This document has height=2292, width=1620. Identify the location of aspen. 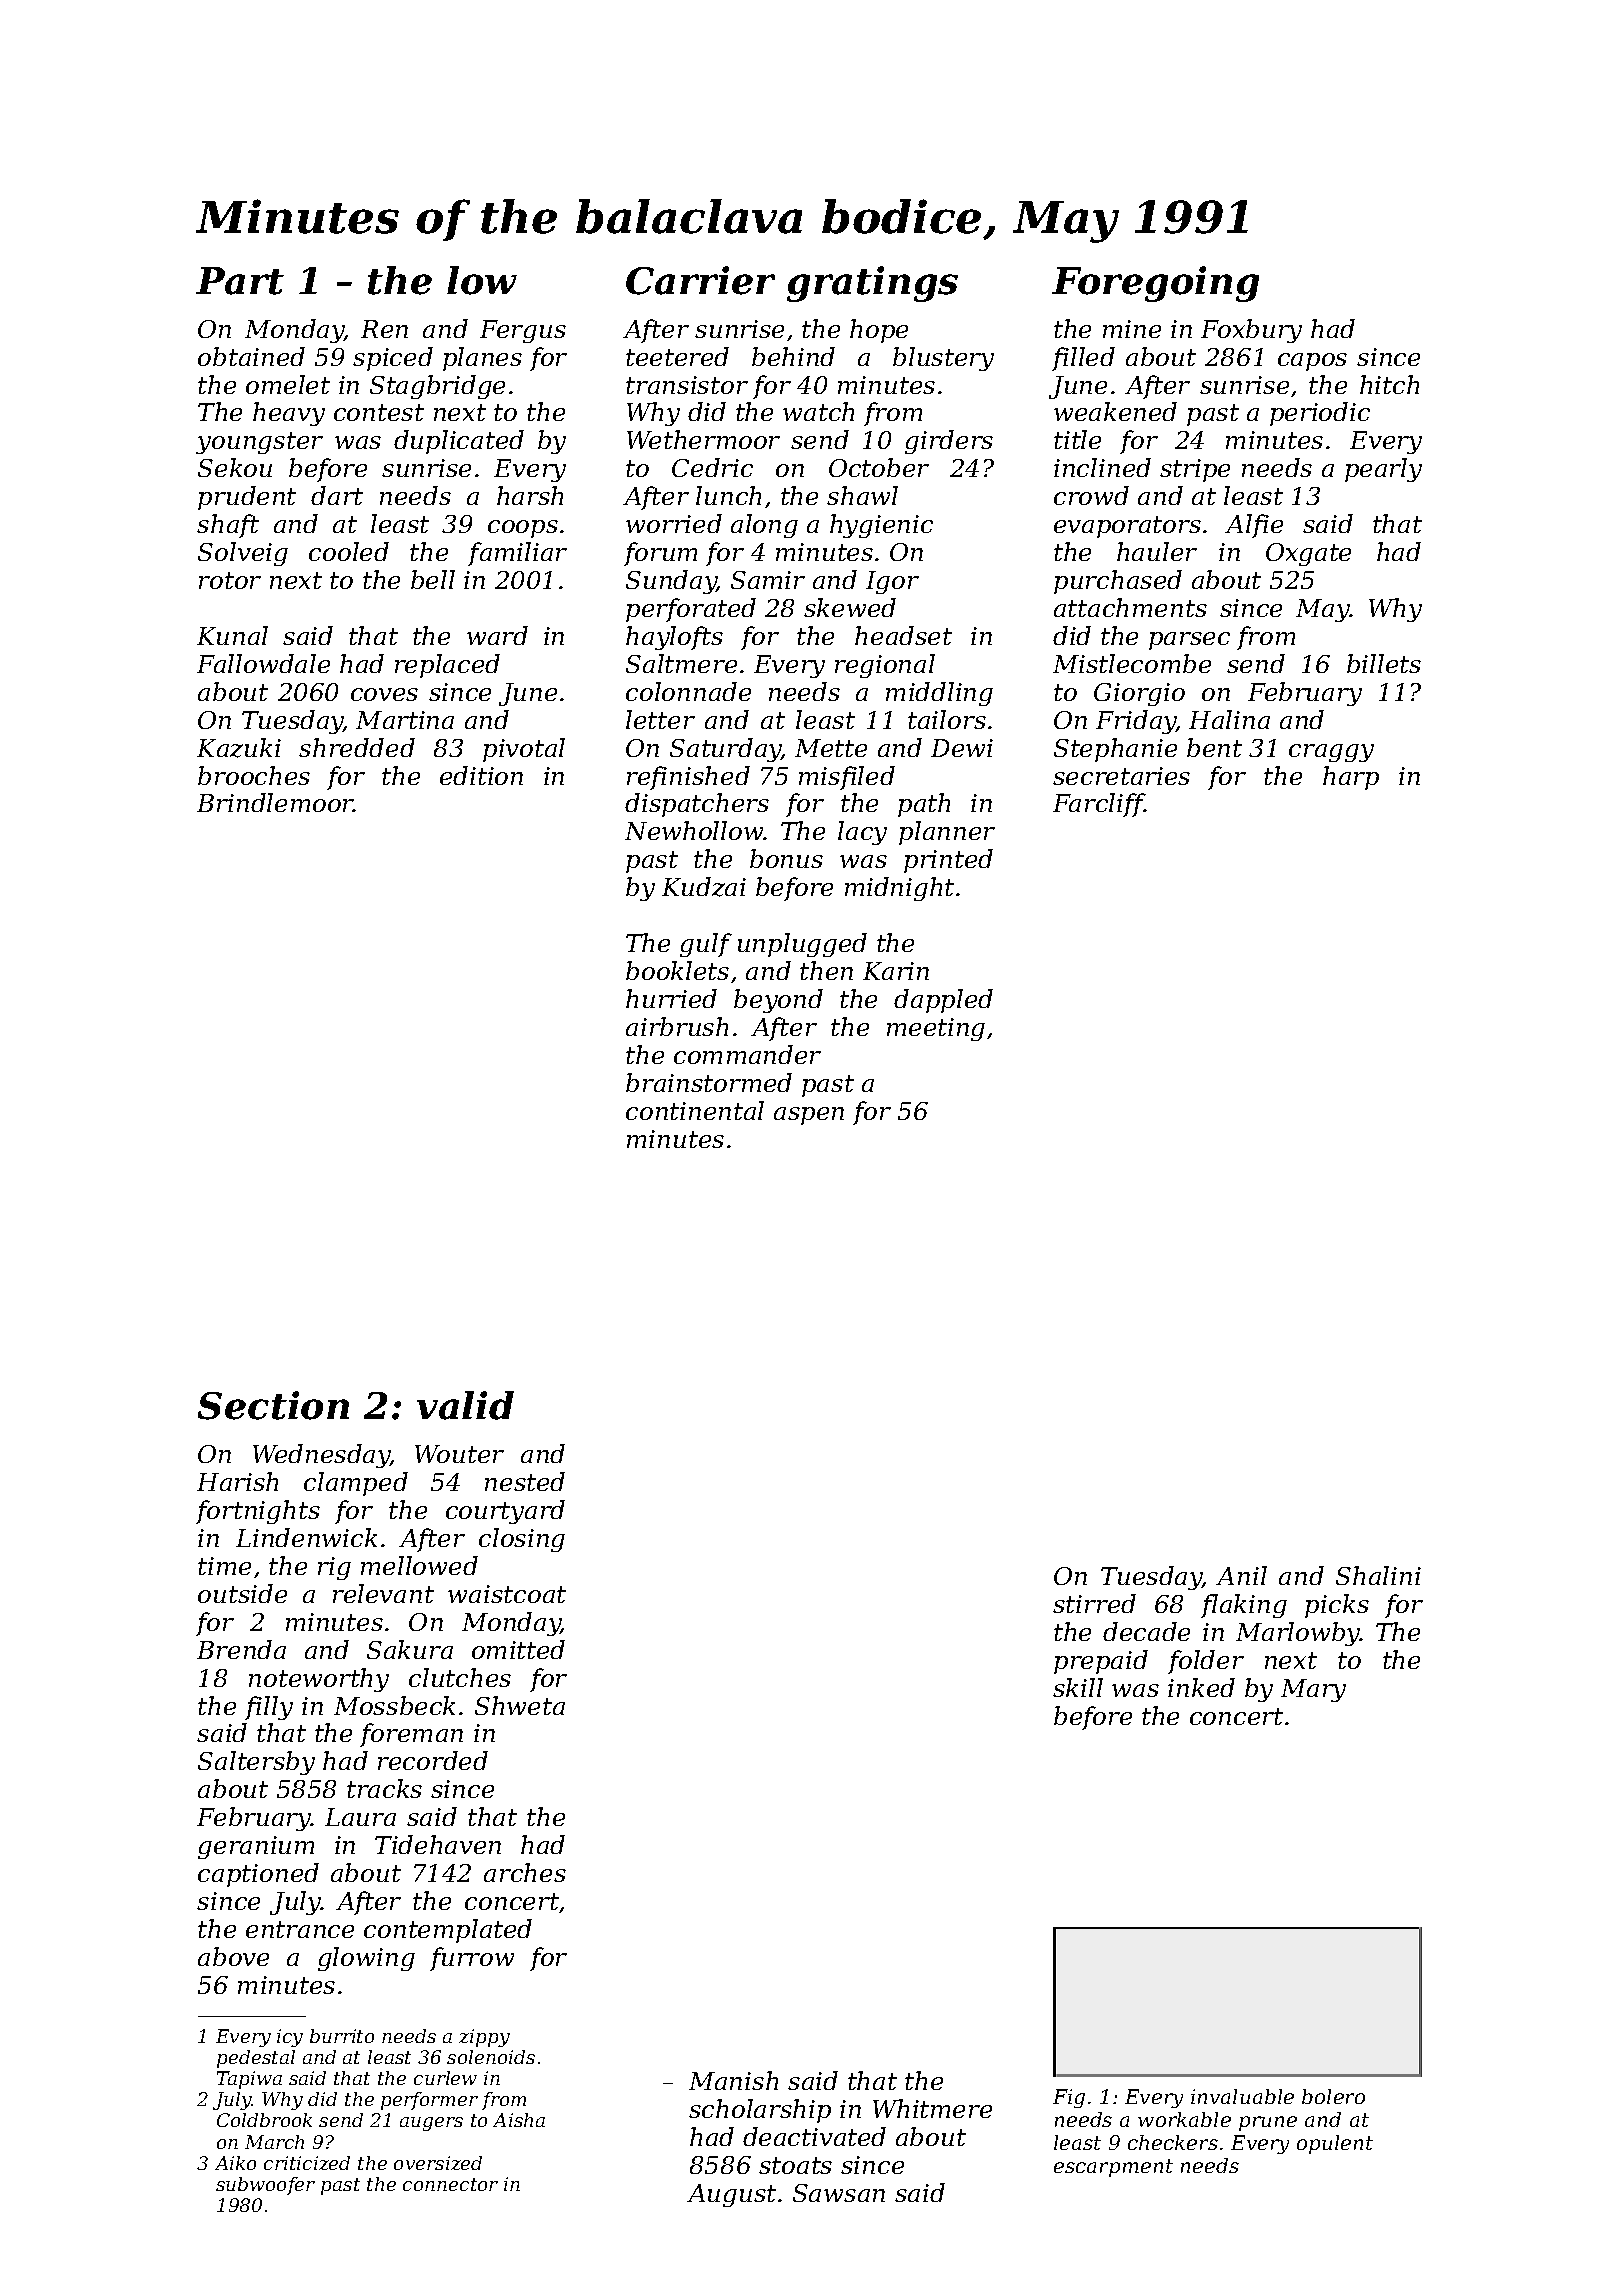
(809, 1116).
